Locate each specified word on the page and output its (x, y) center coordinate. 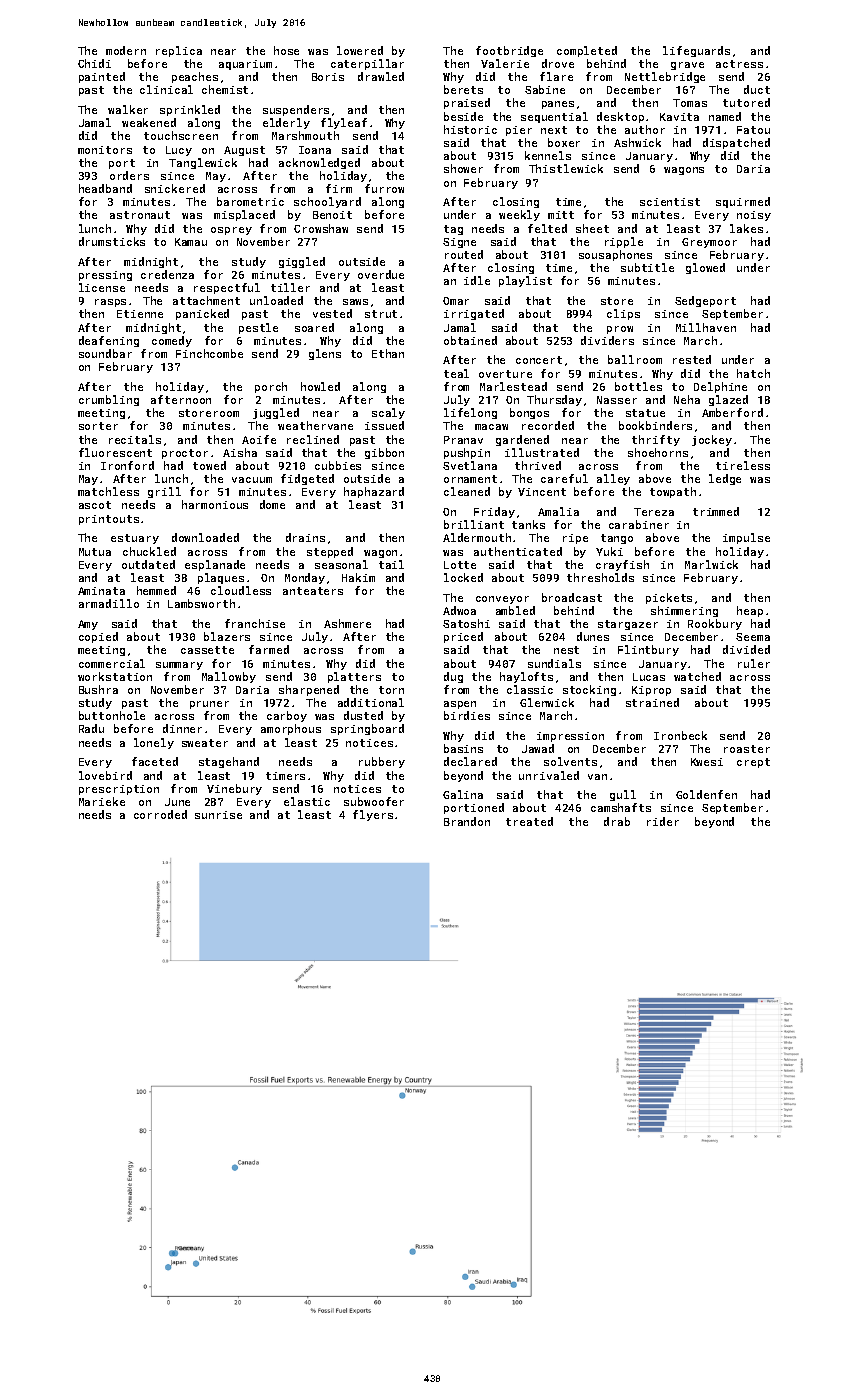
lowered (360, 50)
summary (179, 666)
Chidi (94, 63)
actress (739, 64)
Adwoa (459, 610)
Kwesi (707, 762)
